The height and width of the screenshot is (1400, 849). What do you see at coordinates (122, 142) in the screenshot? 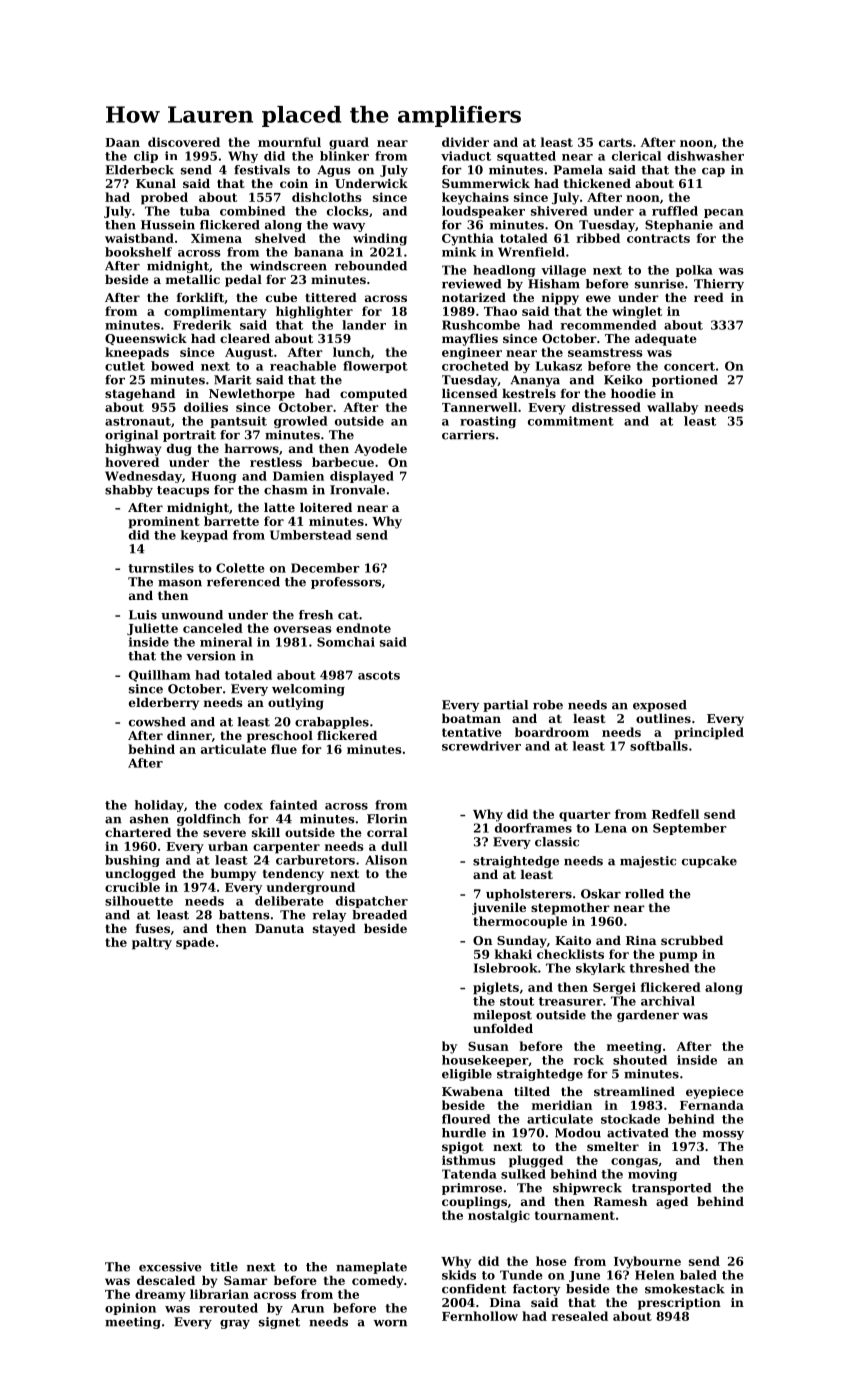
I see `Daan` at bounding box center [122, 142].
